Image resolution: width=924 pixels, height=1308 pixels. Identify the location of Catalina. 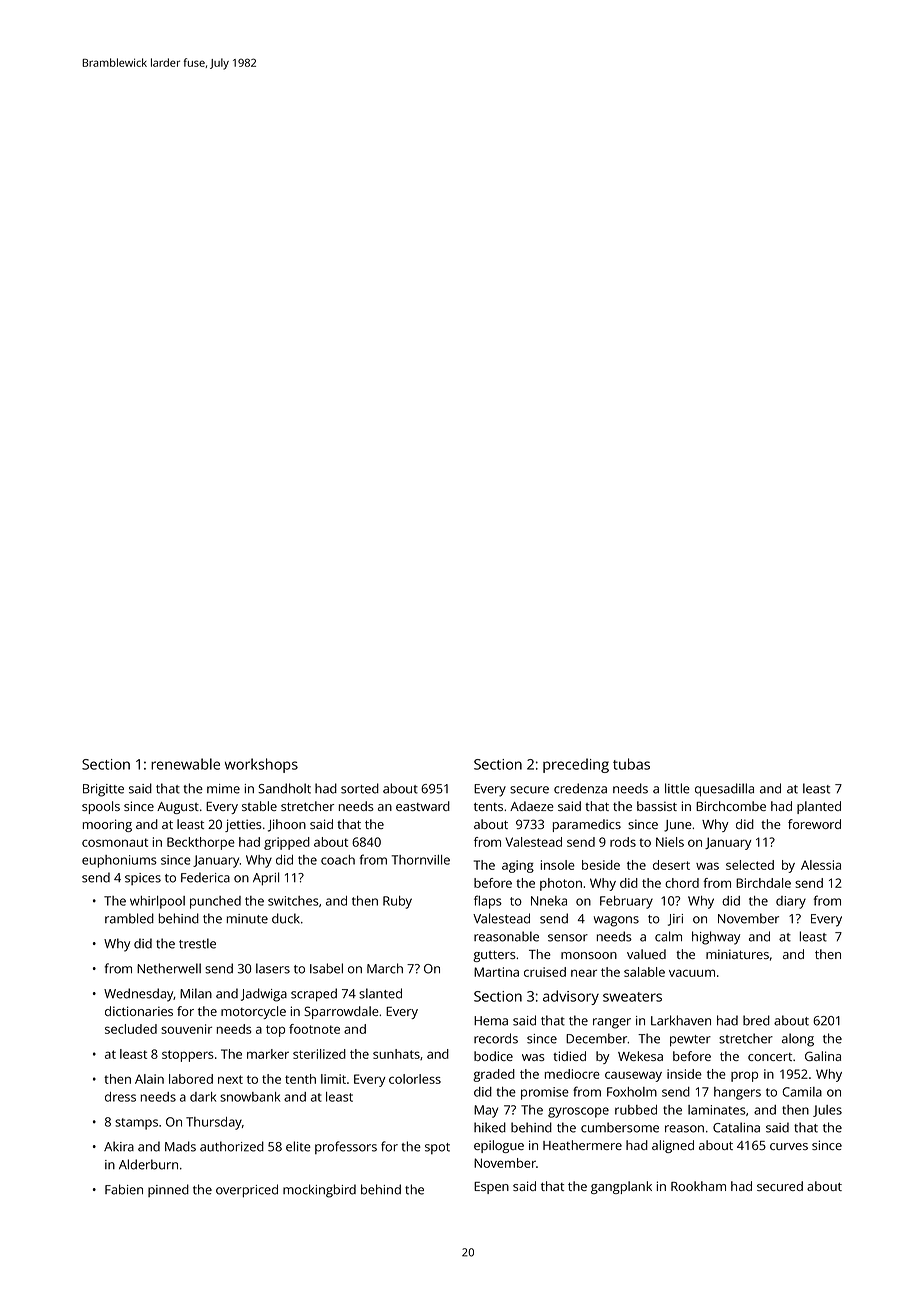
(736, 1127).
